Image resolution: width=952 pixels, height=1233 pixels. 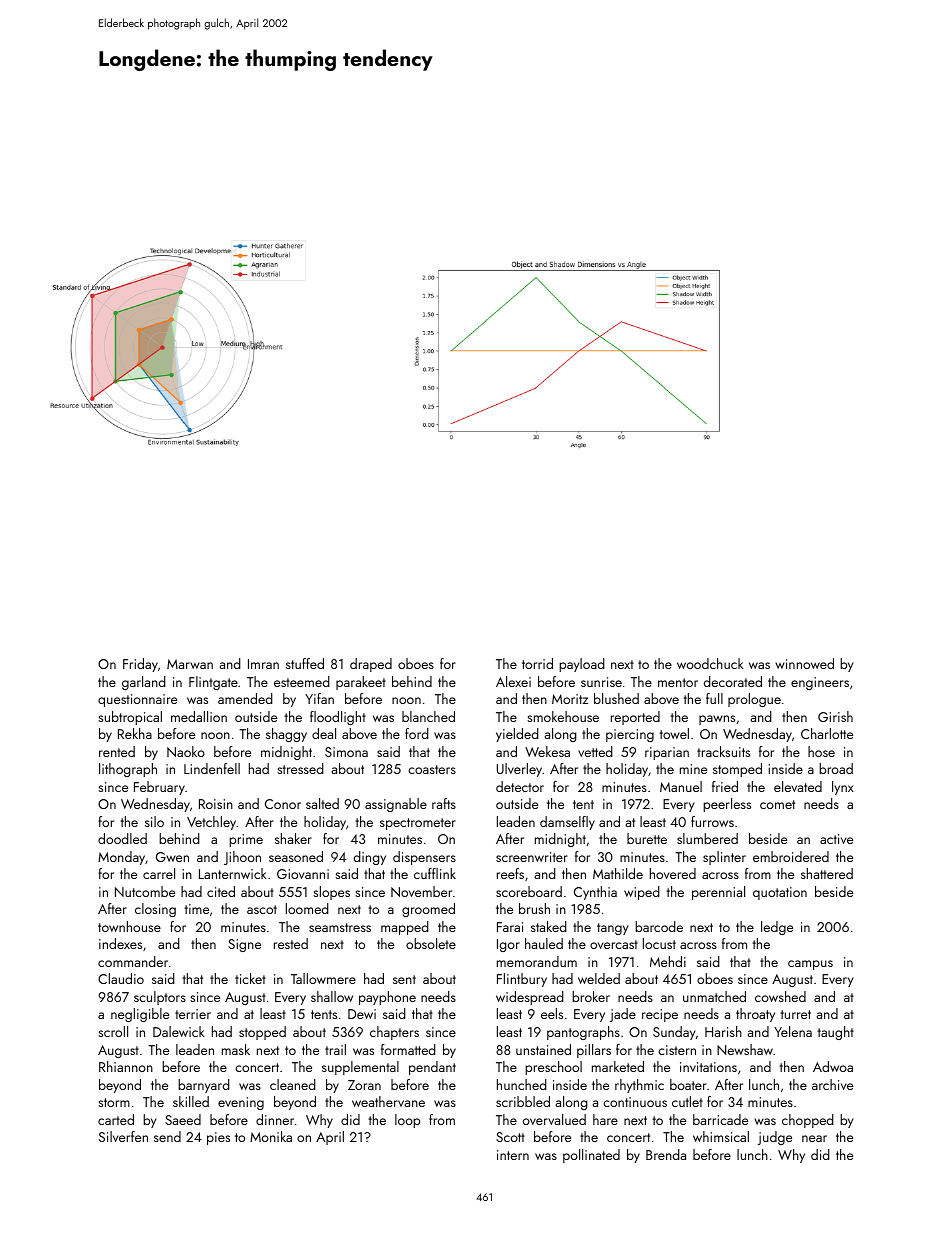 What do you see at coordinates (804, 663) in the screenshot?
I see `winnowed` at bounding box center [804, 663].
